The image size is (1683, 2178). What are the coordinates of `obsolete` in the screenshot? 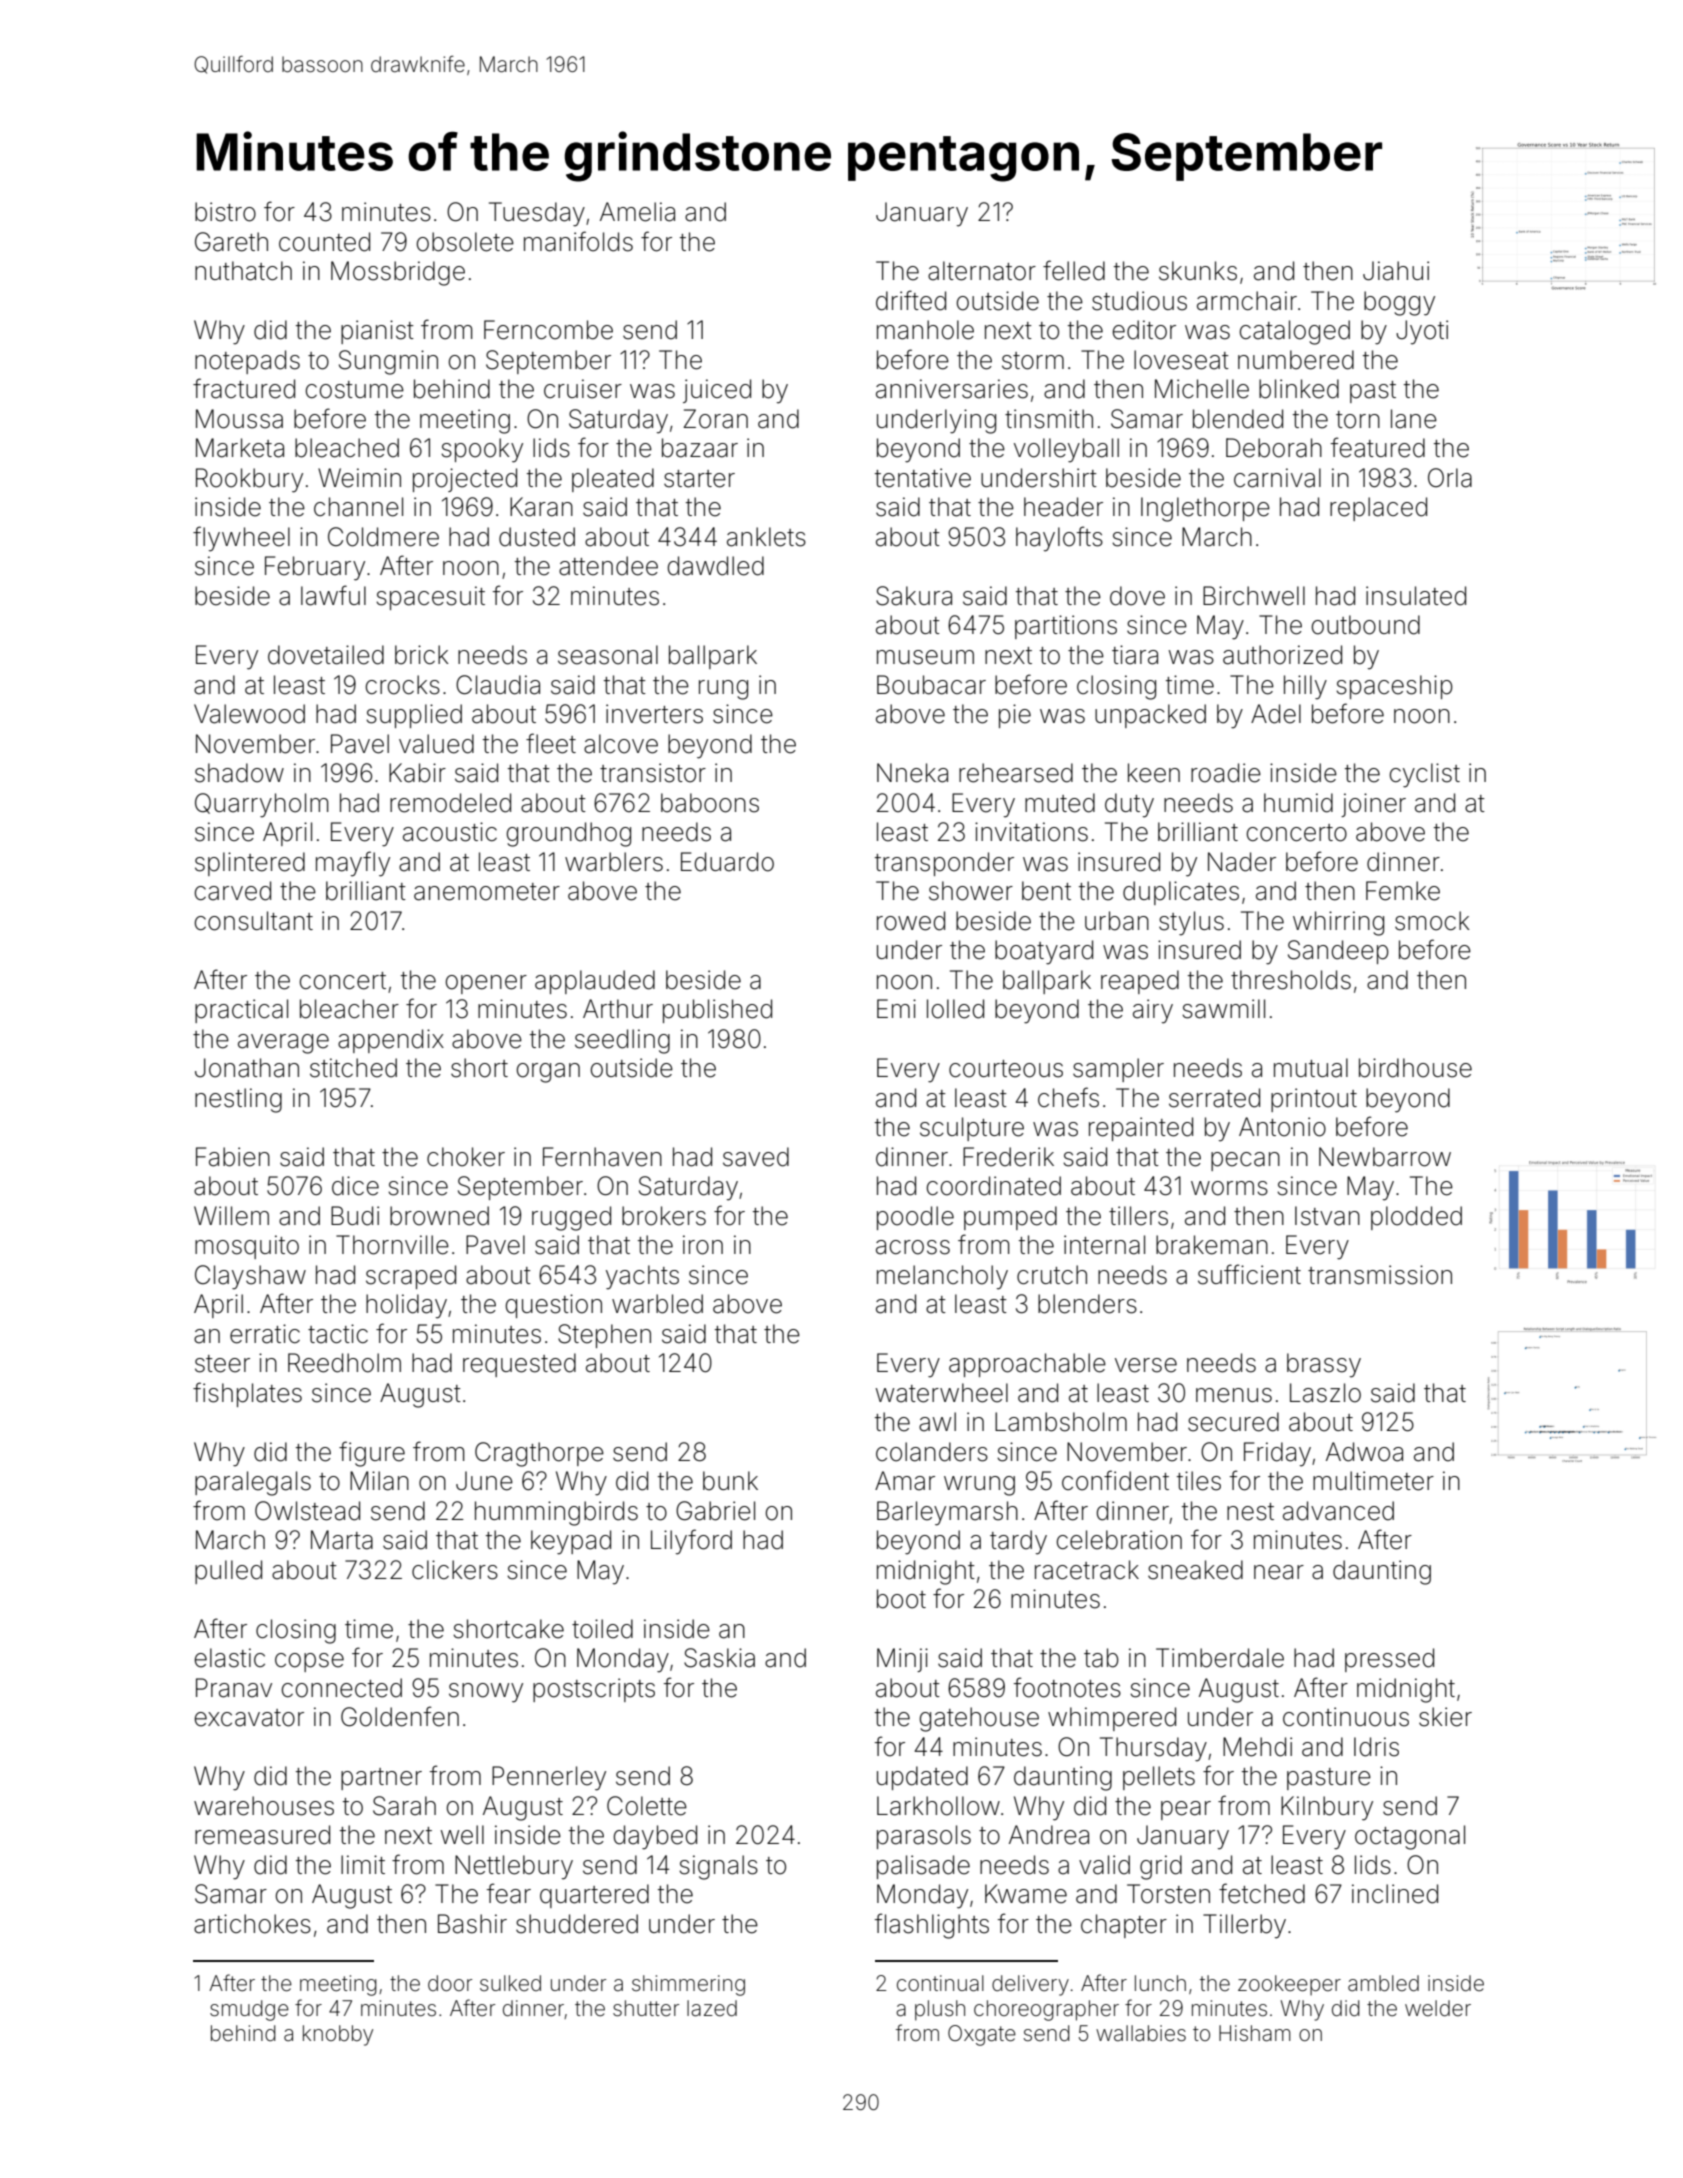 It's located at (465, 242).
